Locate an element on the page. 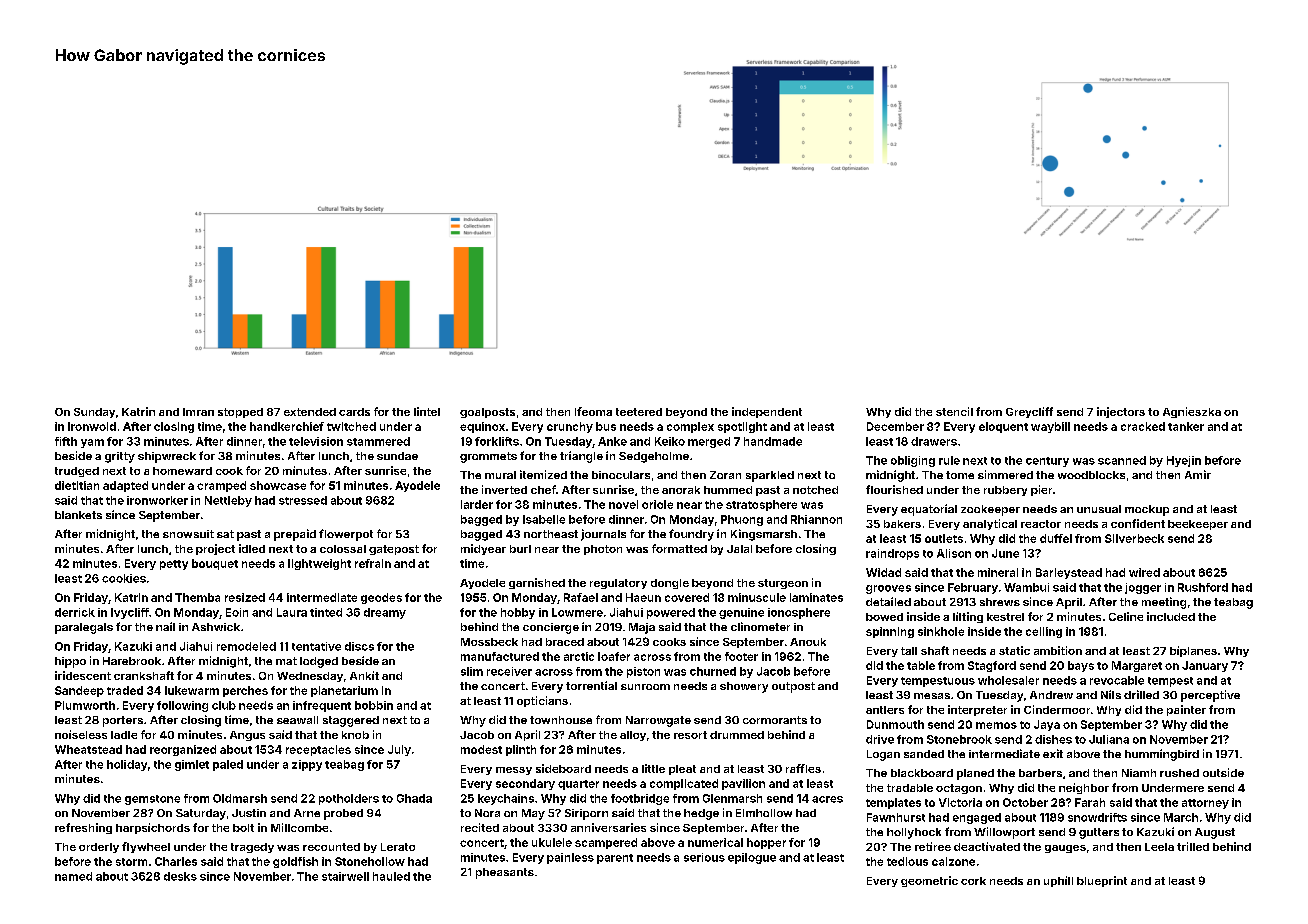 The image size is (1308, 924). uphill is located at coordinates (1058, 881).
